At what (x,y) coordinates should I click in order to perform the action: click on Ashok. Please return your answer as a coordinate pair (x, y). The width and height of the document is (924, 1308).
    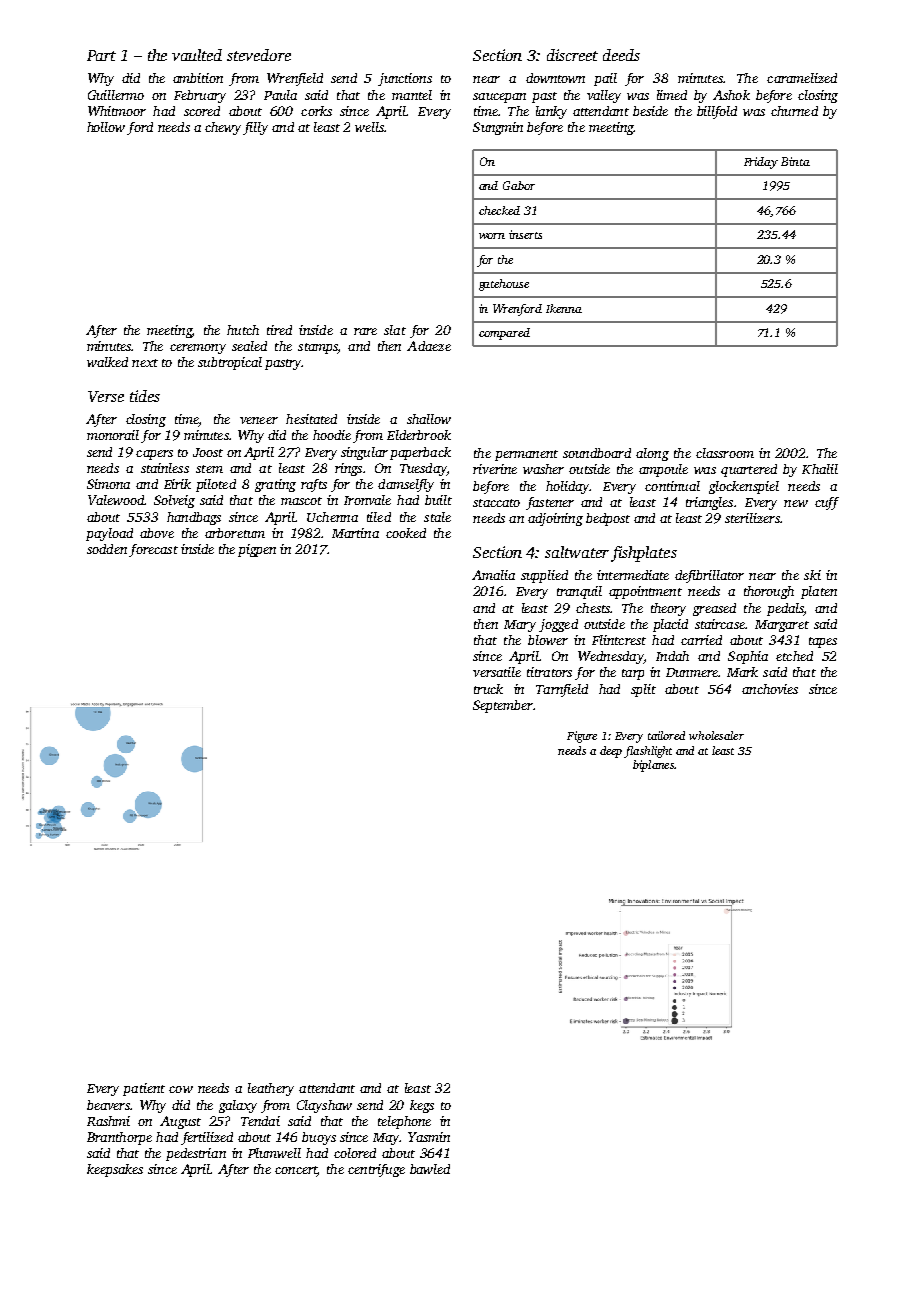
    Looking at the image, I should click on (731, 95).
